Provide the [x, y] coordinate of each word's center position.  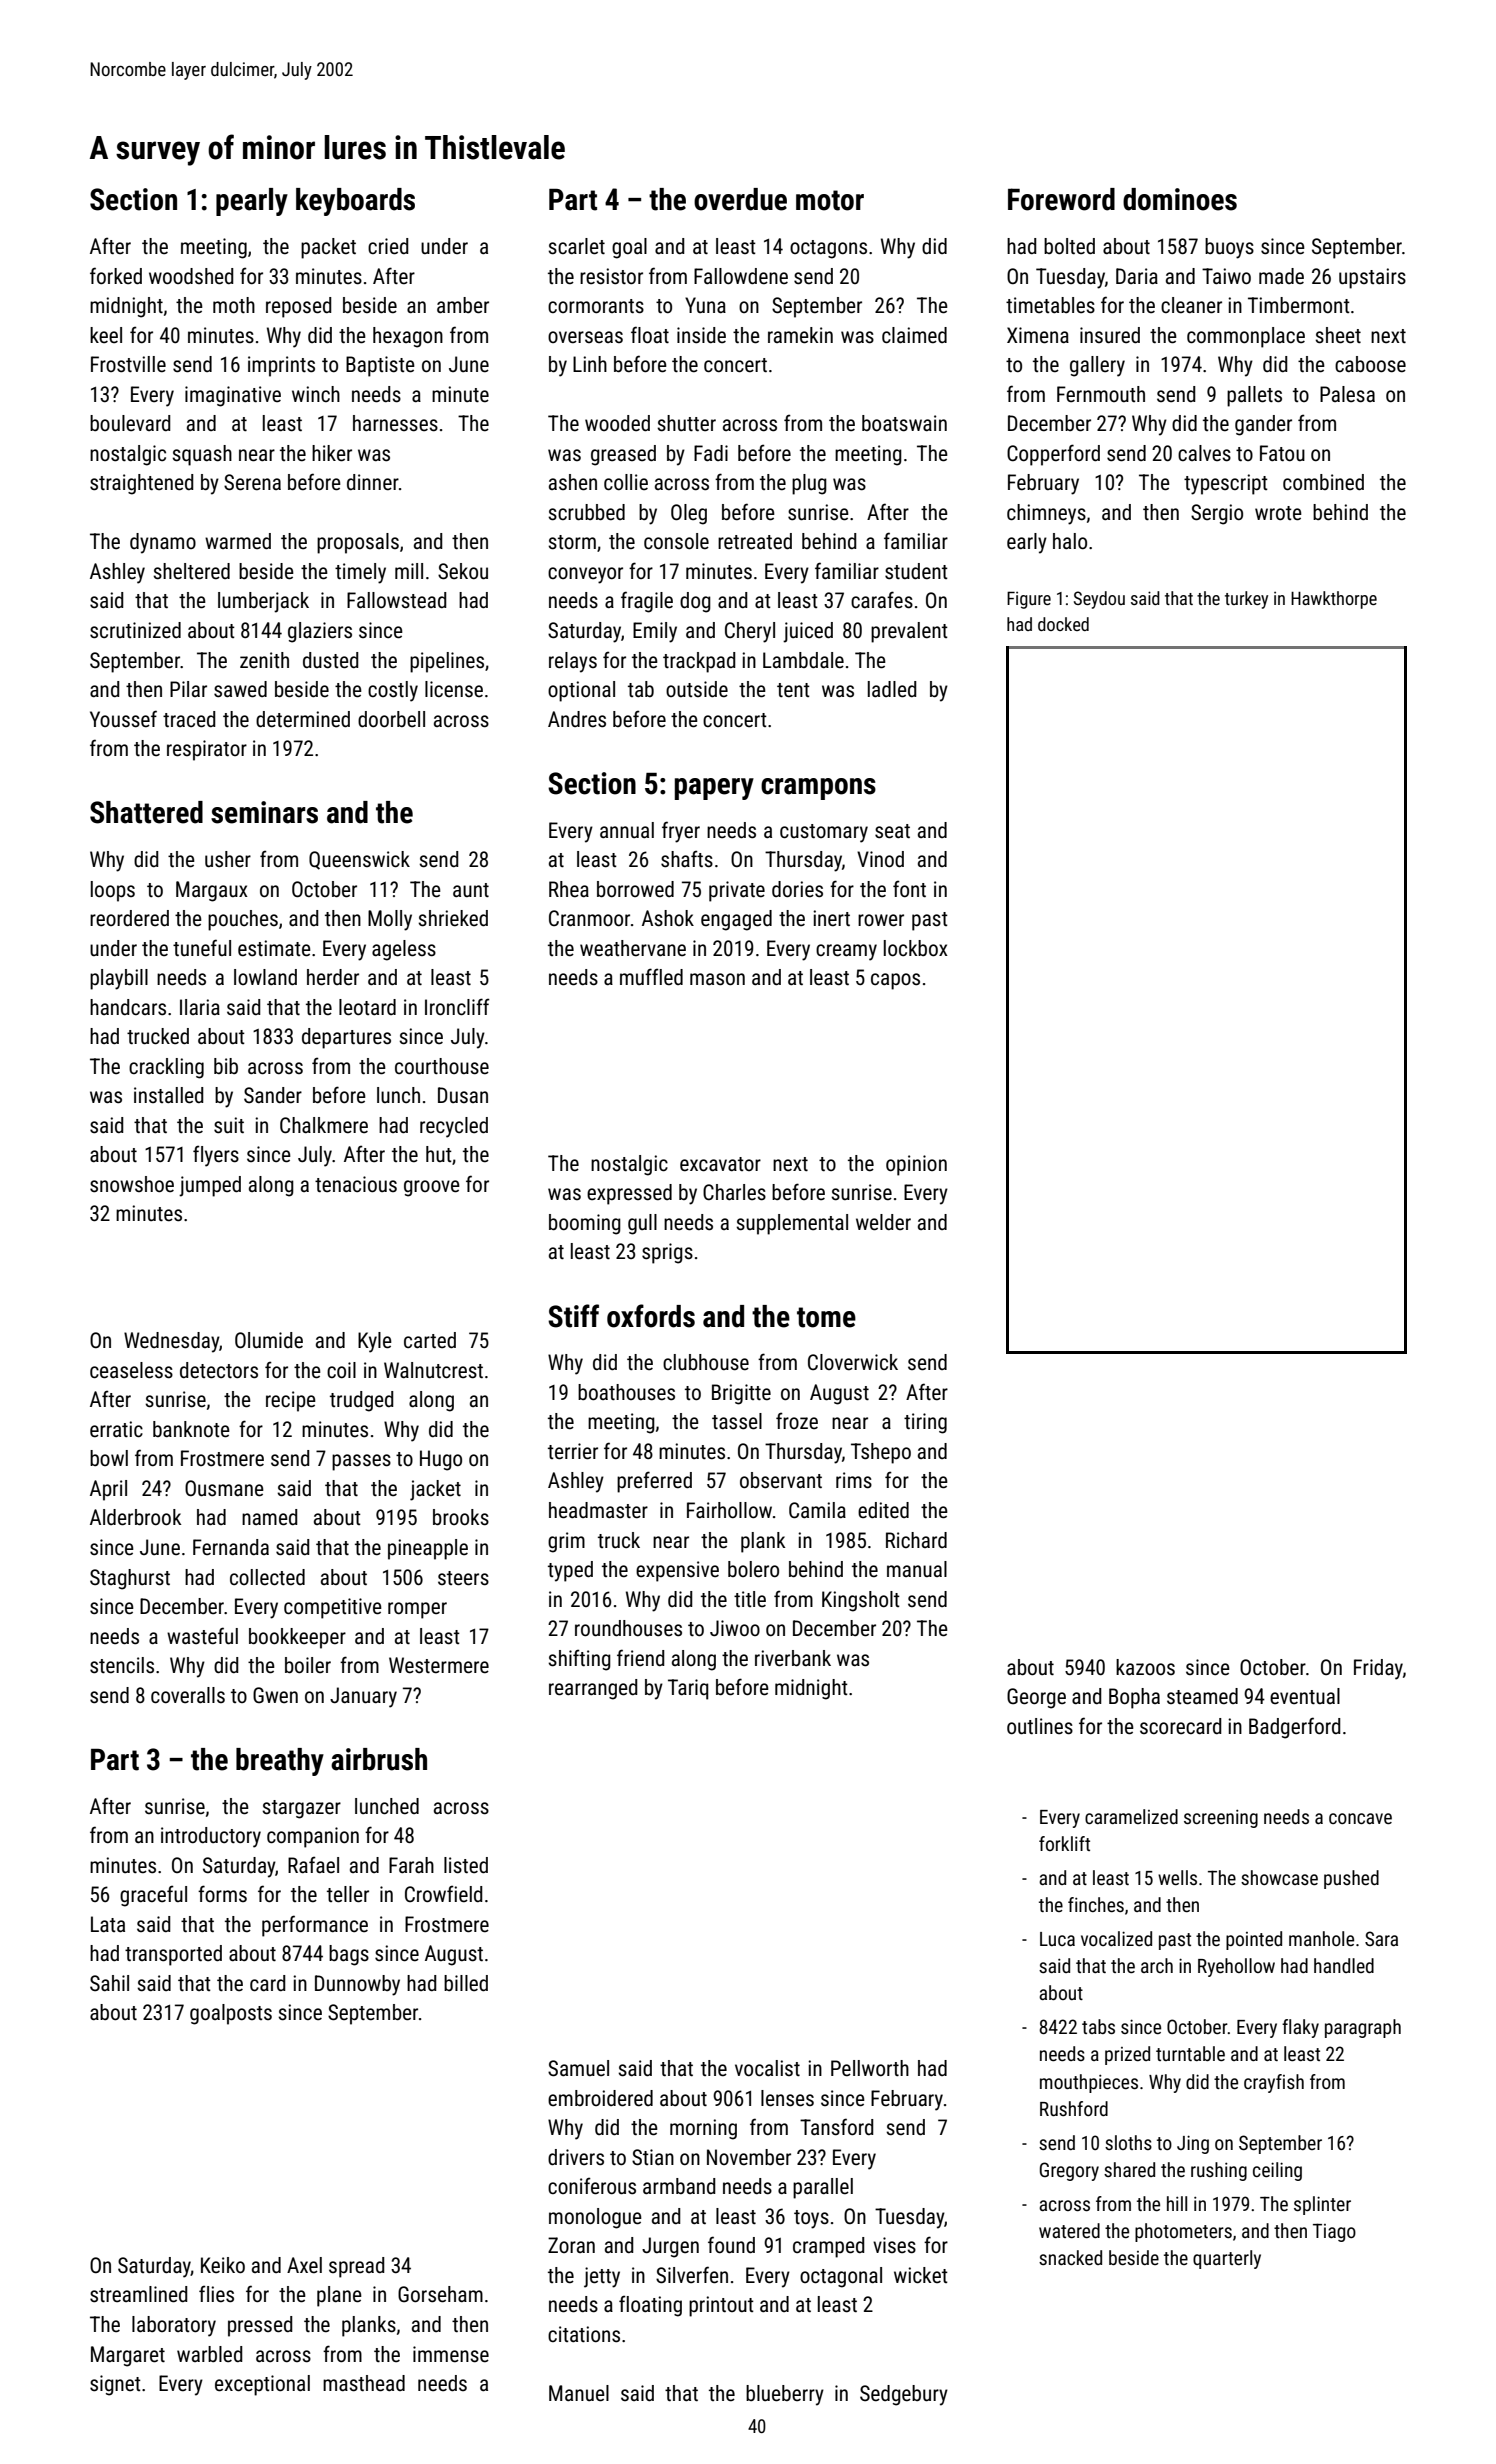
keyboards [355, 202]
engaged [736, 920]
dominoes [1180, 199]
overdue [740, 199]
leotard [367, 1007]
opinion [916, 1165]
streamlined [138, 2294]
